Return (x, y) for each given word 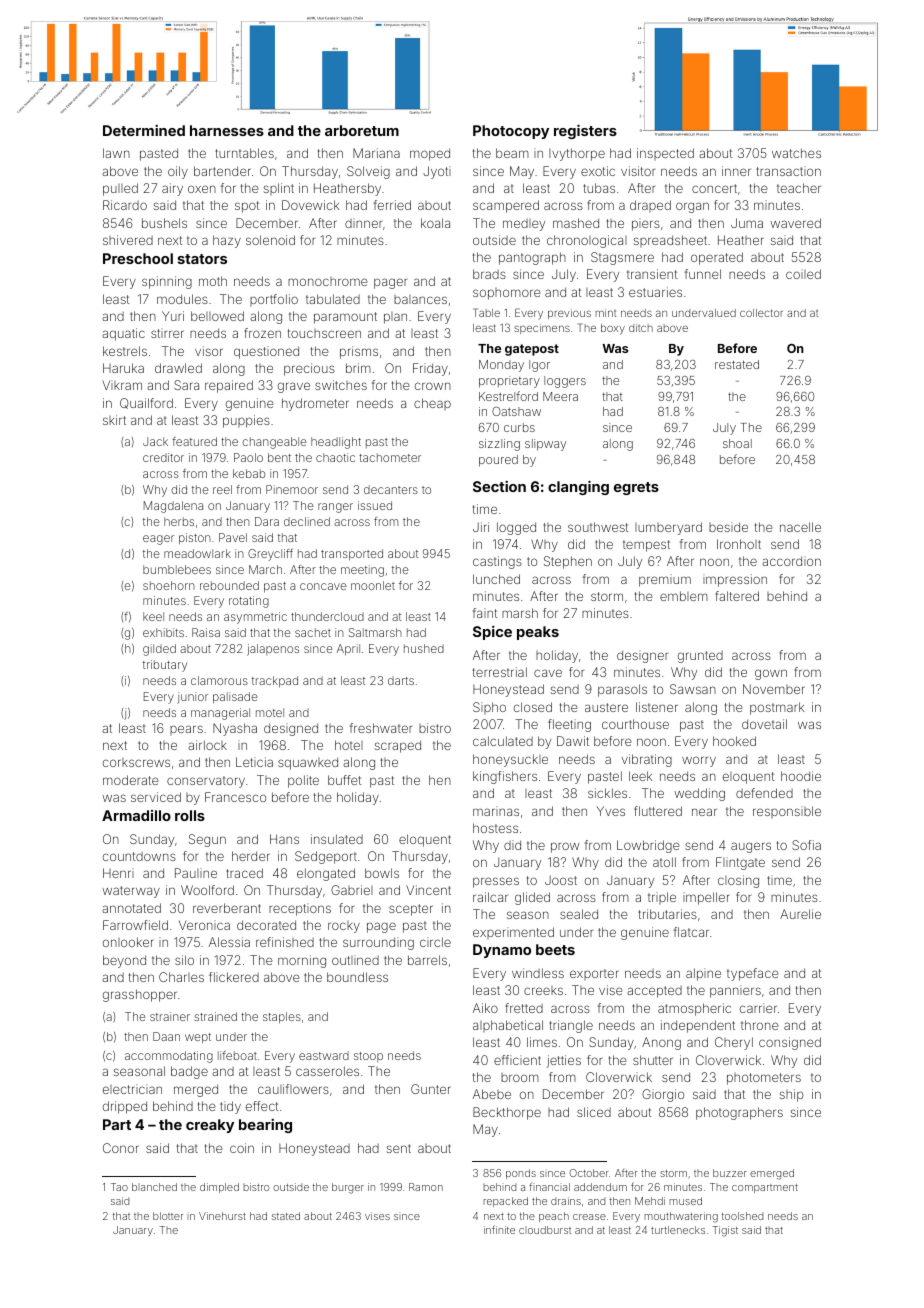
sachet (313, 632)
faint (485, 613)
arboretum (362, 130)
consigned (790, 1043)
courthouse (635, 724)
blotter (168, 1216)
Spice (492, 633)
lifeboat (237, 1055)
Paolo (248, 457)
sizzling (499, 445)
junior (192, 698)
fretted (524, 1008)
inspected (665, 154)
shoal (737, 443)
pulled (120, 189)
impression (735, 580)
